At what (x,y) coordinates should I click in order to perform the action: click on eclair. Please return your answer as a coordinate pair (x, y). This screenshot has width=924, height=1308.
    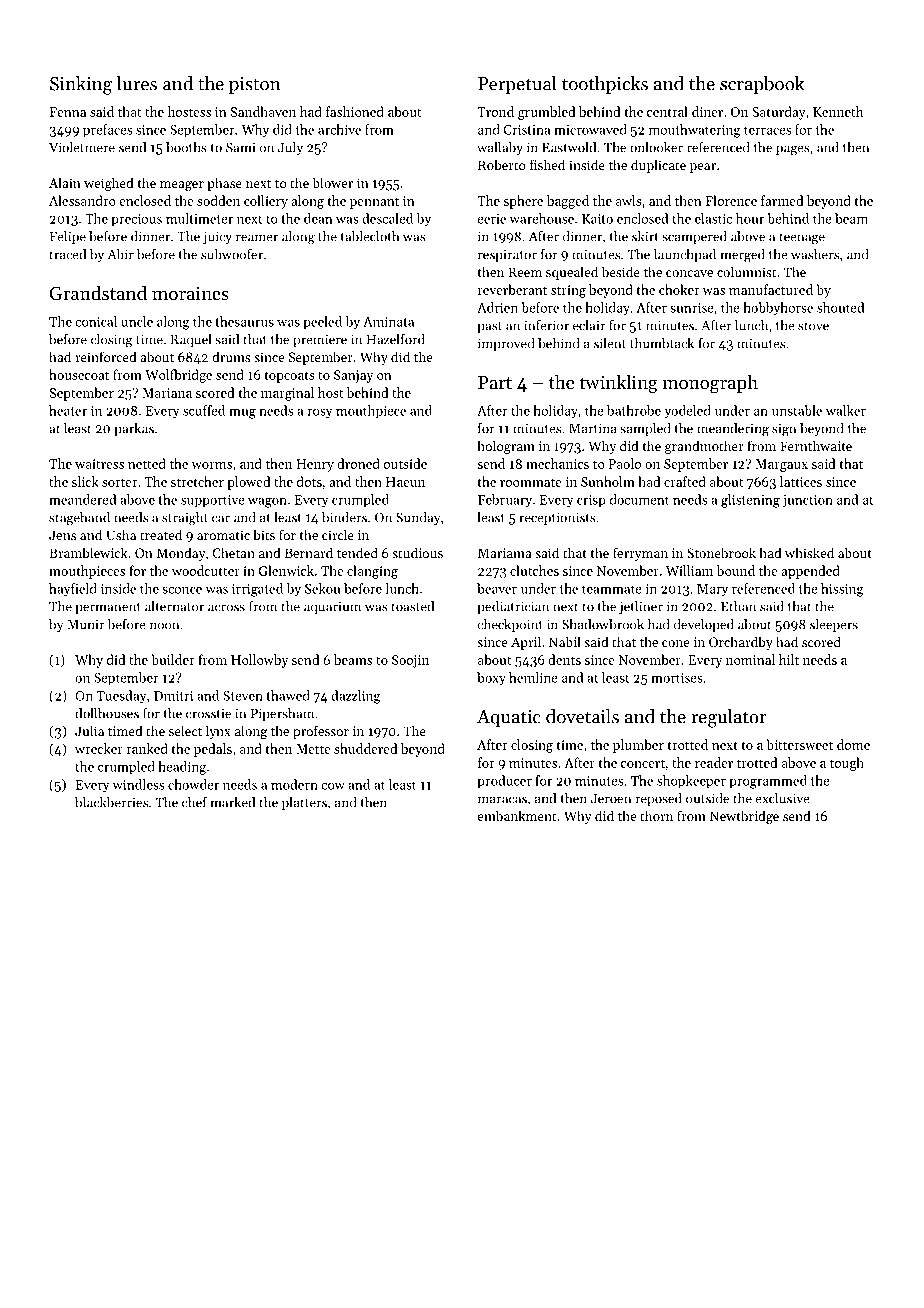
    Looking at the image, I should click on (589, 325).
